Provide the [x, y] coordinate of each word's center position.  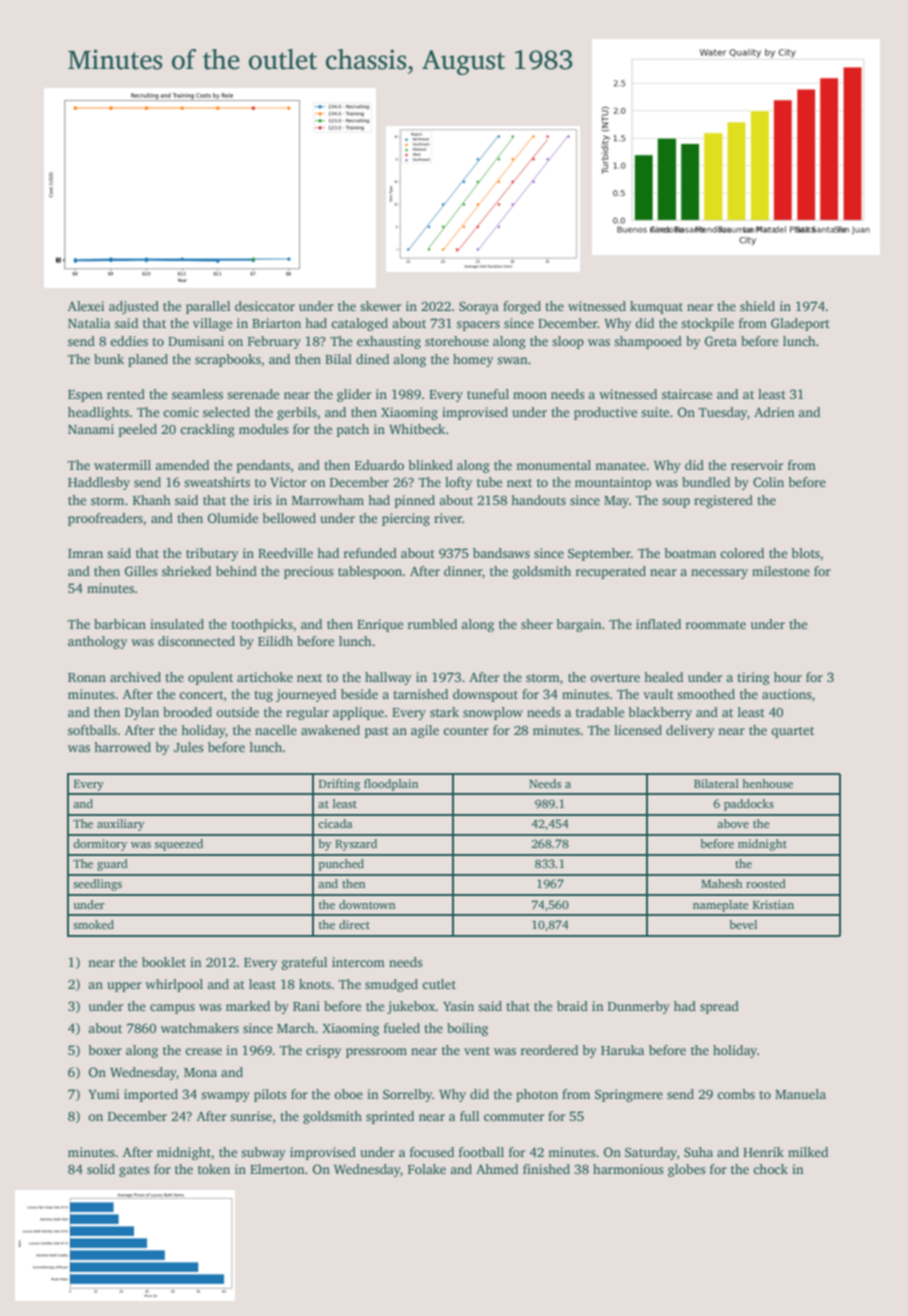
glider [354, 395]
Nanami [91, 429]
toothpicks [262, 625]
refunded [370, 553]
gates [134, 1171]
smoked [93, 924]
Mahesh [721, 883]
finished [546, 1169]
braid [572, 1006]
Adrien [774, 412]
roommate [716, 625]
